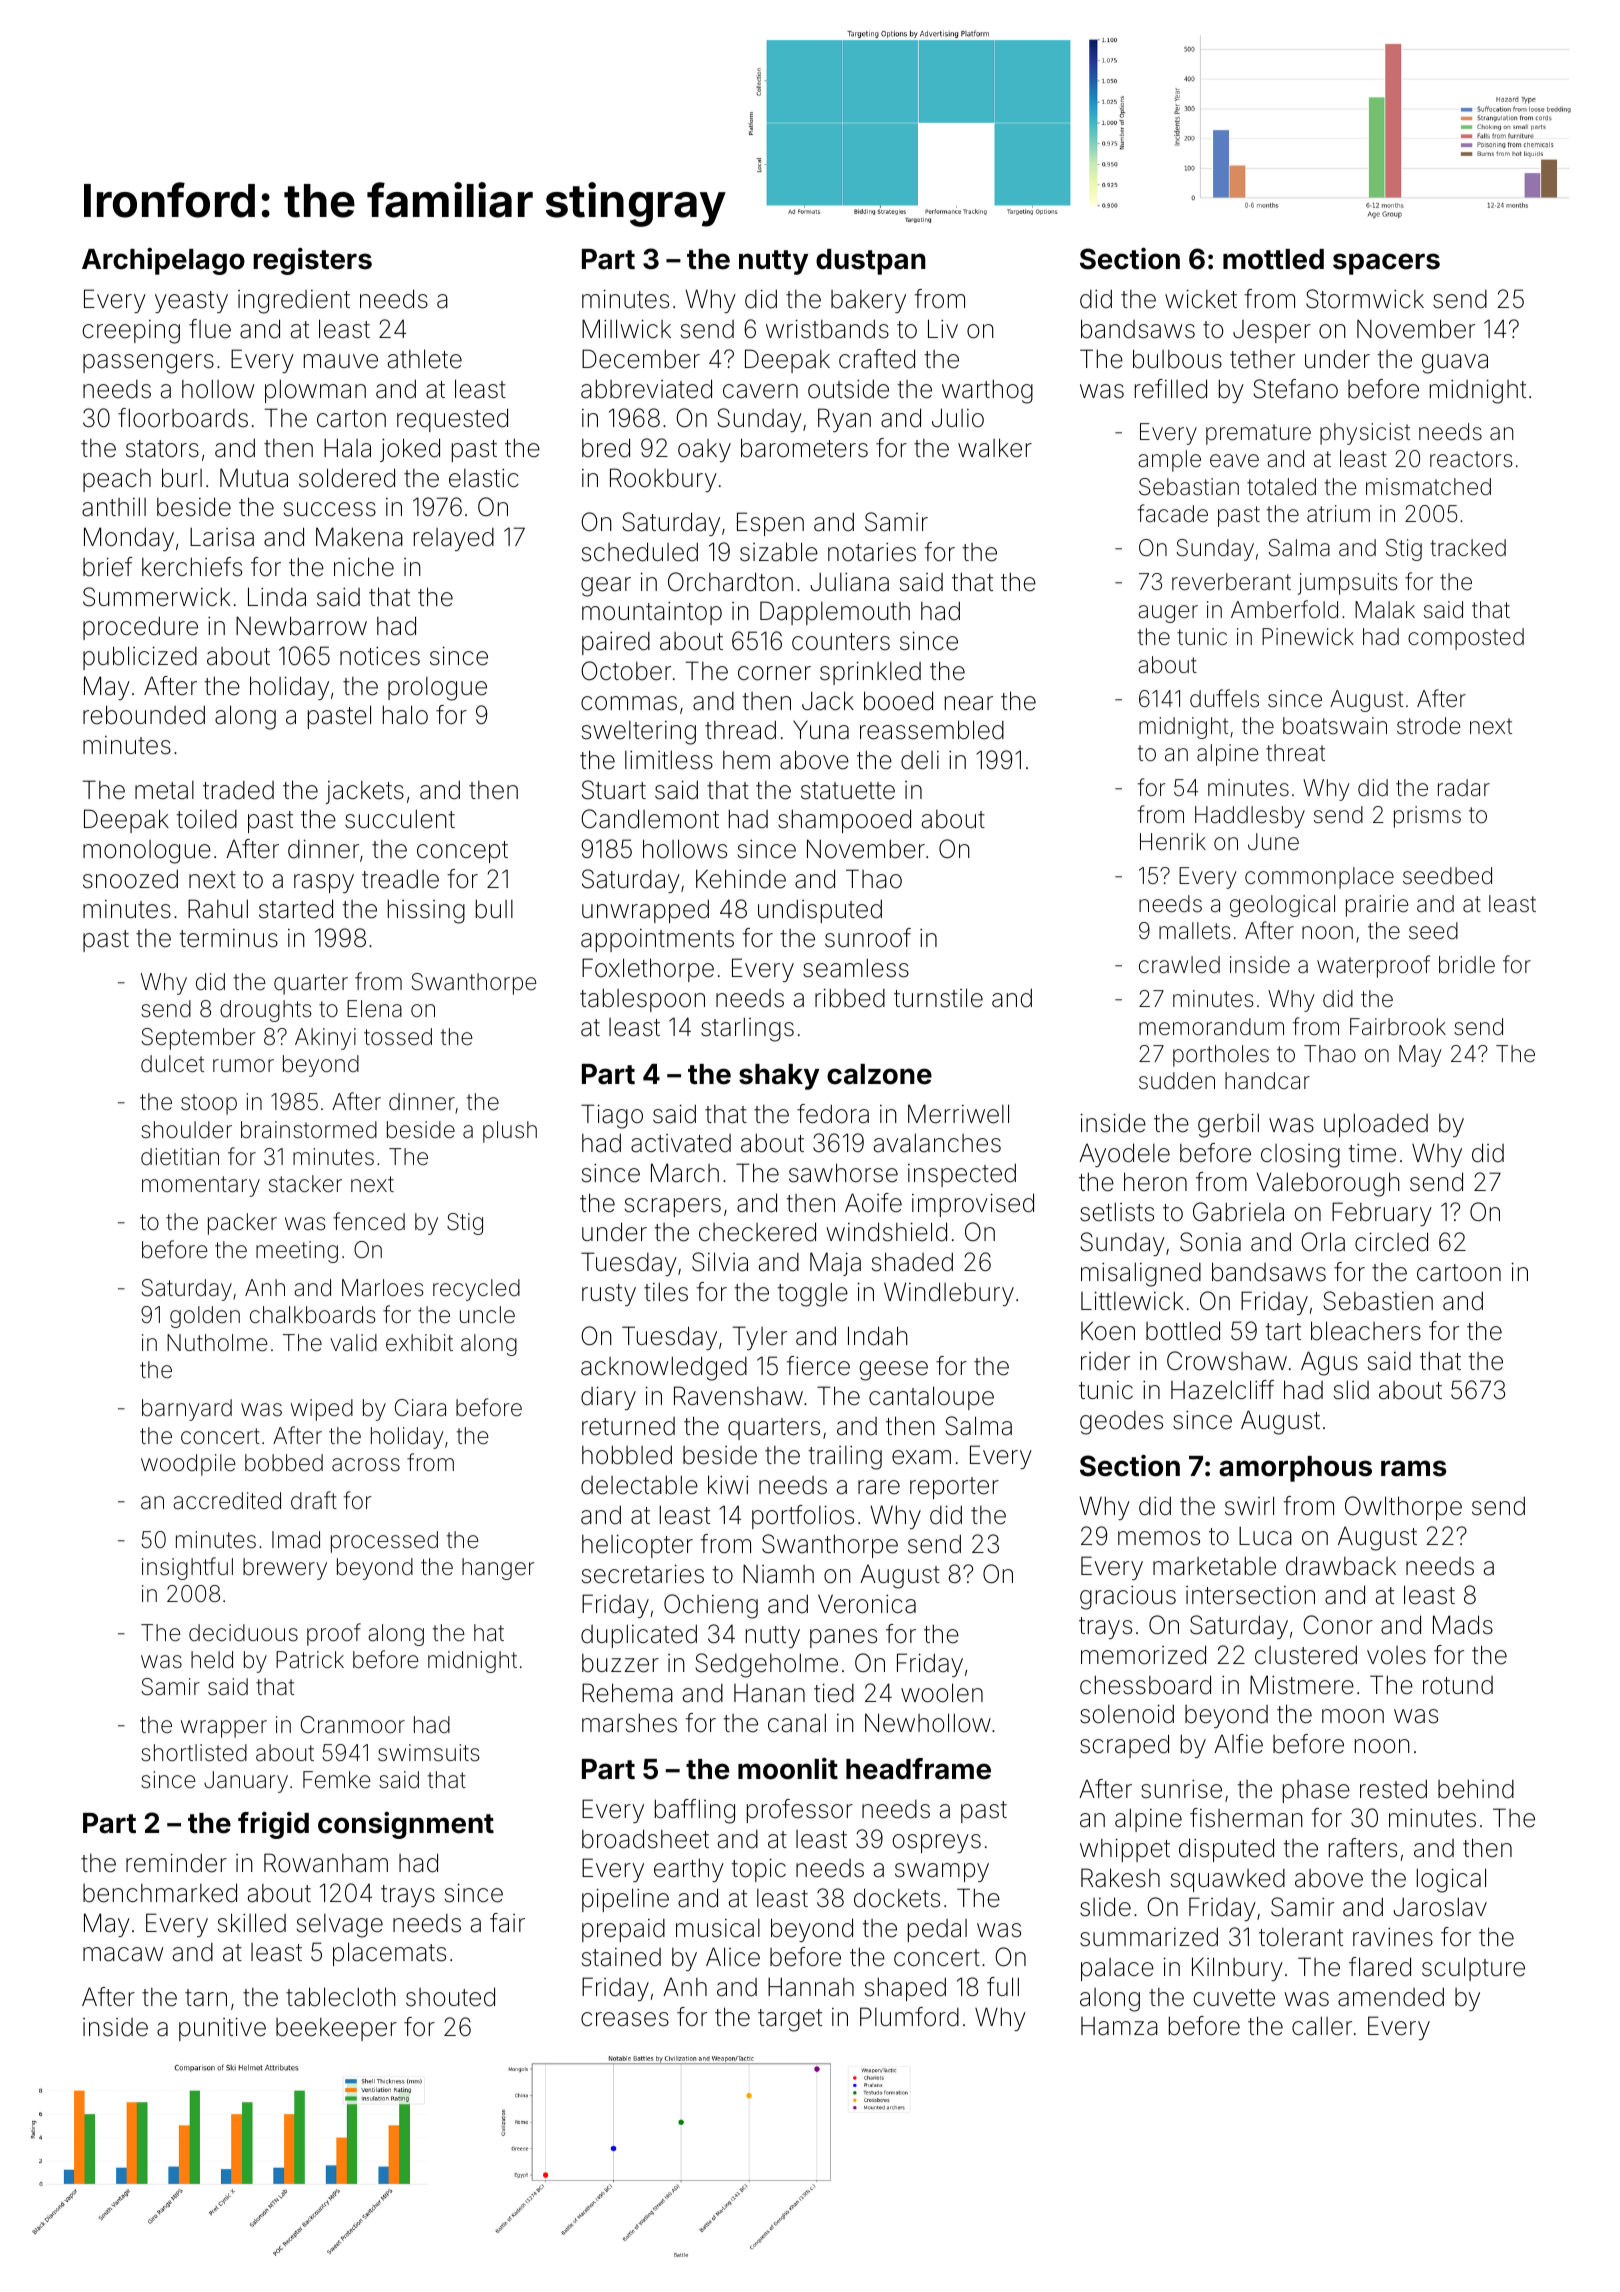 The width and height of the screenshot is (1620, 2292). Describe the element at coordinates (728, 1484) in the screenshot. I see `kiwi` at that location.
